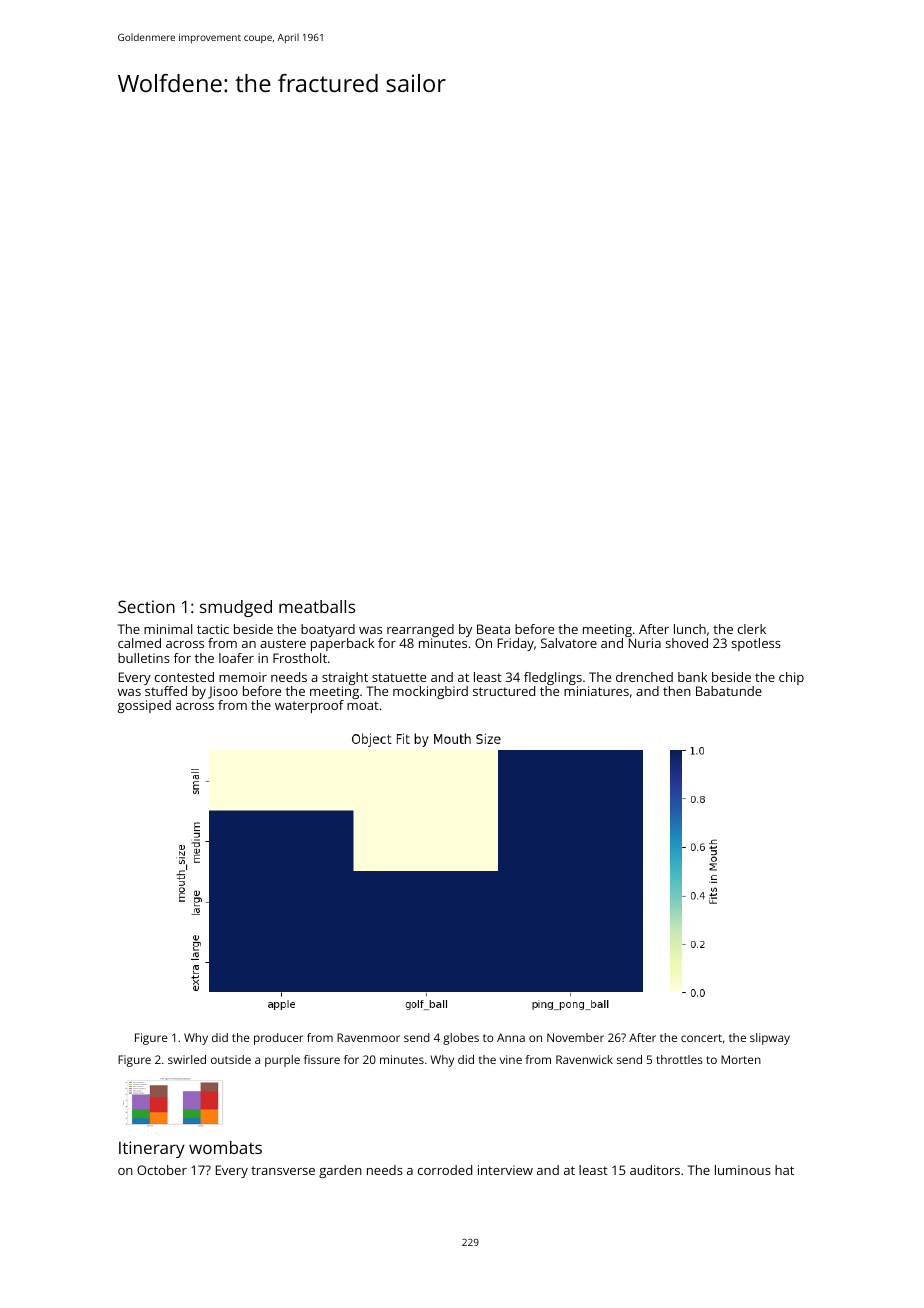 The height and width of the page is (1308, 924). What do you see at coordinates (687, 643) in the page?
I see `shoved` at bounding box center [687, 643].
